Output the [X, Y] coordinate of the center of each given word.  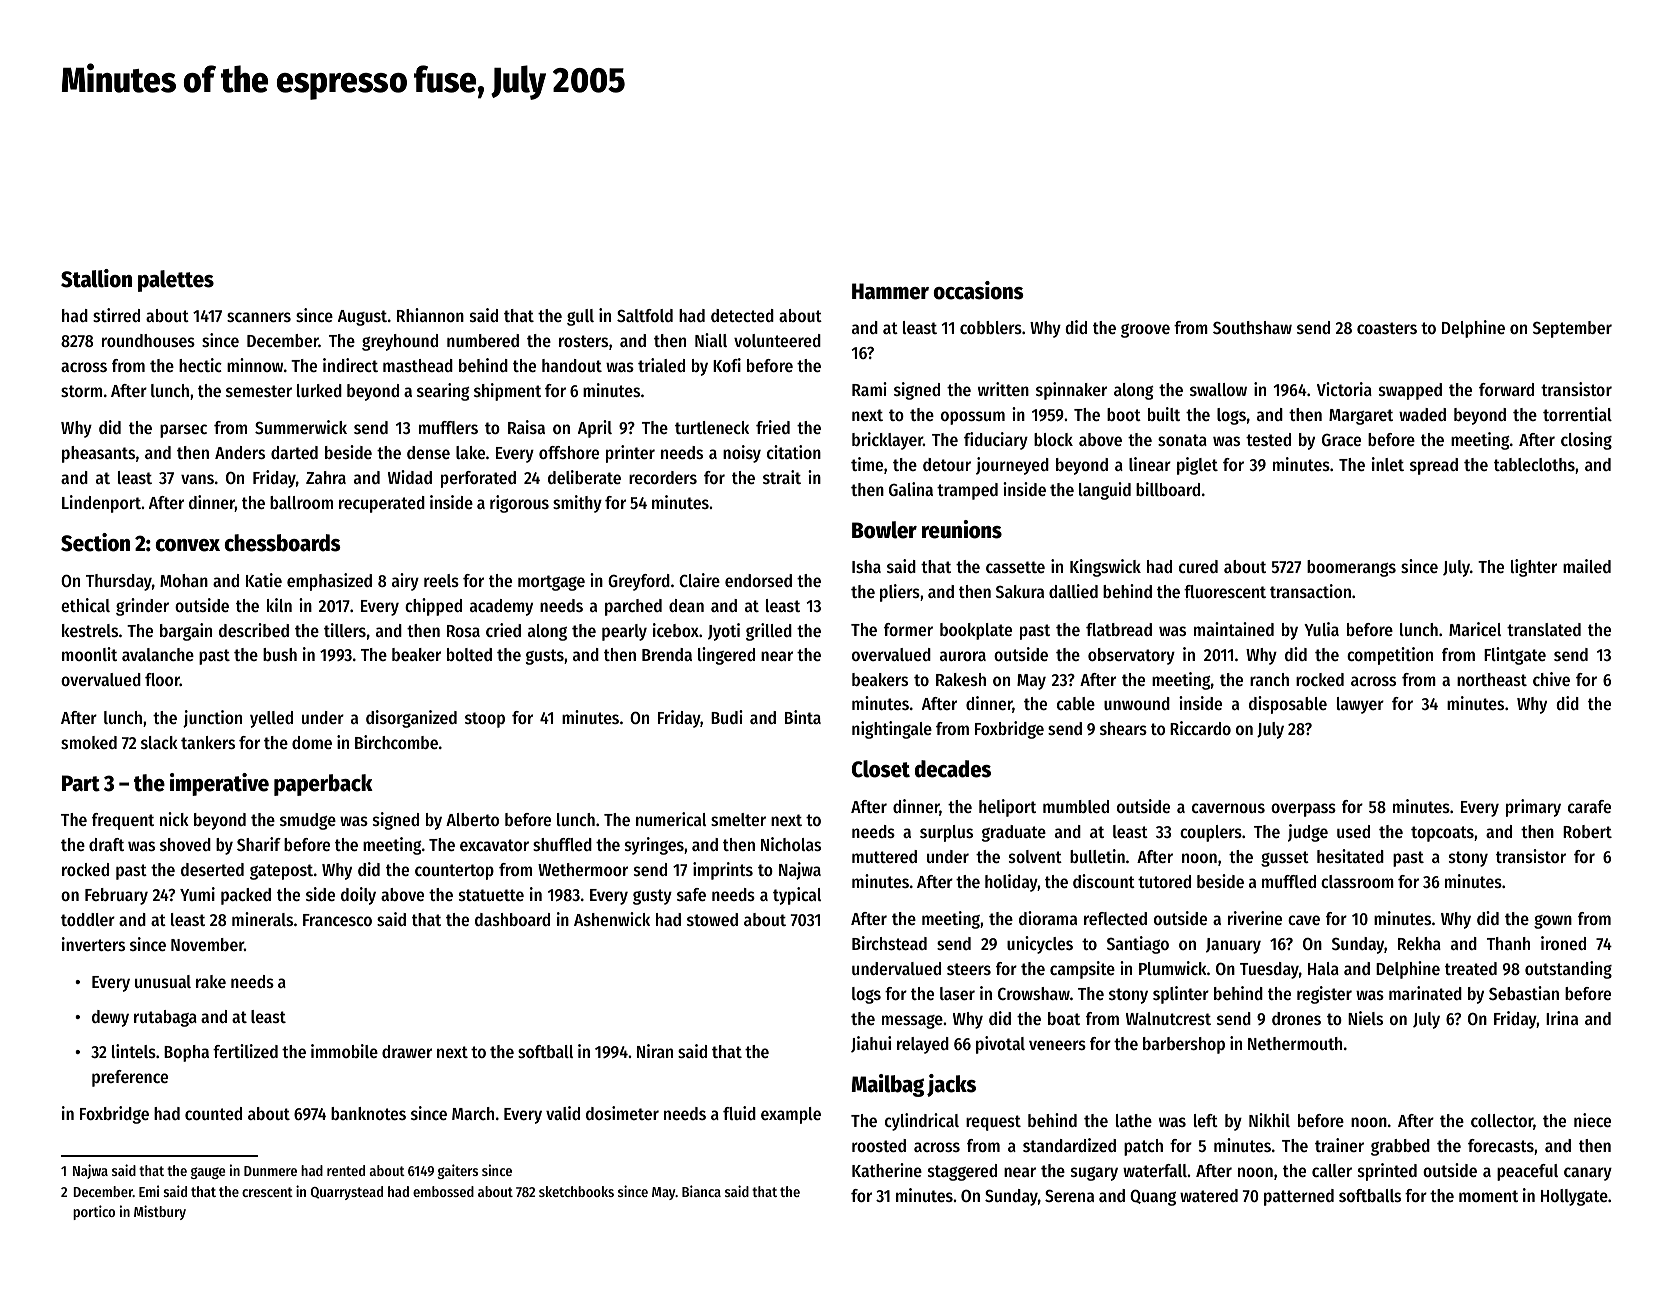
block [1053, 439]
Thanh [1508, 943]
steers [969, 969]
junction [212, 719]
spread [1434, 466]
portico [94, 1212]
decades [953, 769]
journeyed [1012, 466]
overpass [1303, 810]
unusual [163, 981]
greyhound [400, 342]
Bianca [701, 1191]
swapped [1410, 391]
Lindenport [101, 504]
